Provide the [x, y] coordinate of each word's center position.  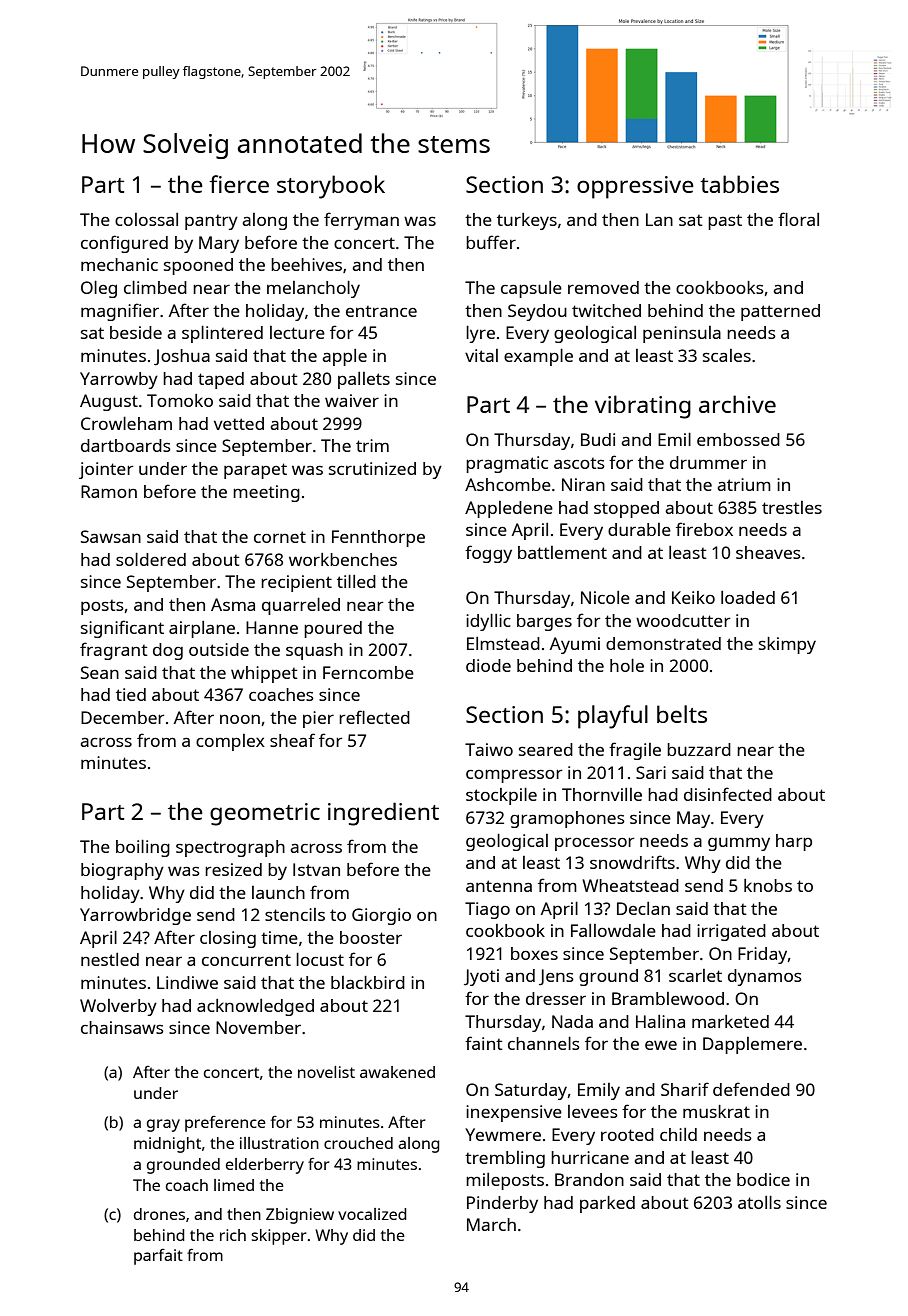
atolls [759, 1202]
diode [488, 665]
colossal [146, 219]
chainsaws [122, 1027]
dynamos [765, 977]
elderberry [265, 1166]
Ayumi [575, 645]
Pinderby [502, 1204]
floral [798, 219]
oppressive [635, 187]
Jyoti [481, 977]
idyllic [488, 622]
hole [627, 665]
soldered [151, 559]
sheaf [292, 740]
